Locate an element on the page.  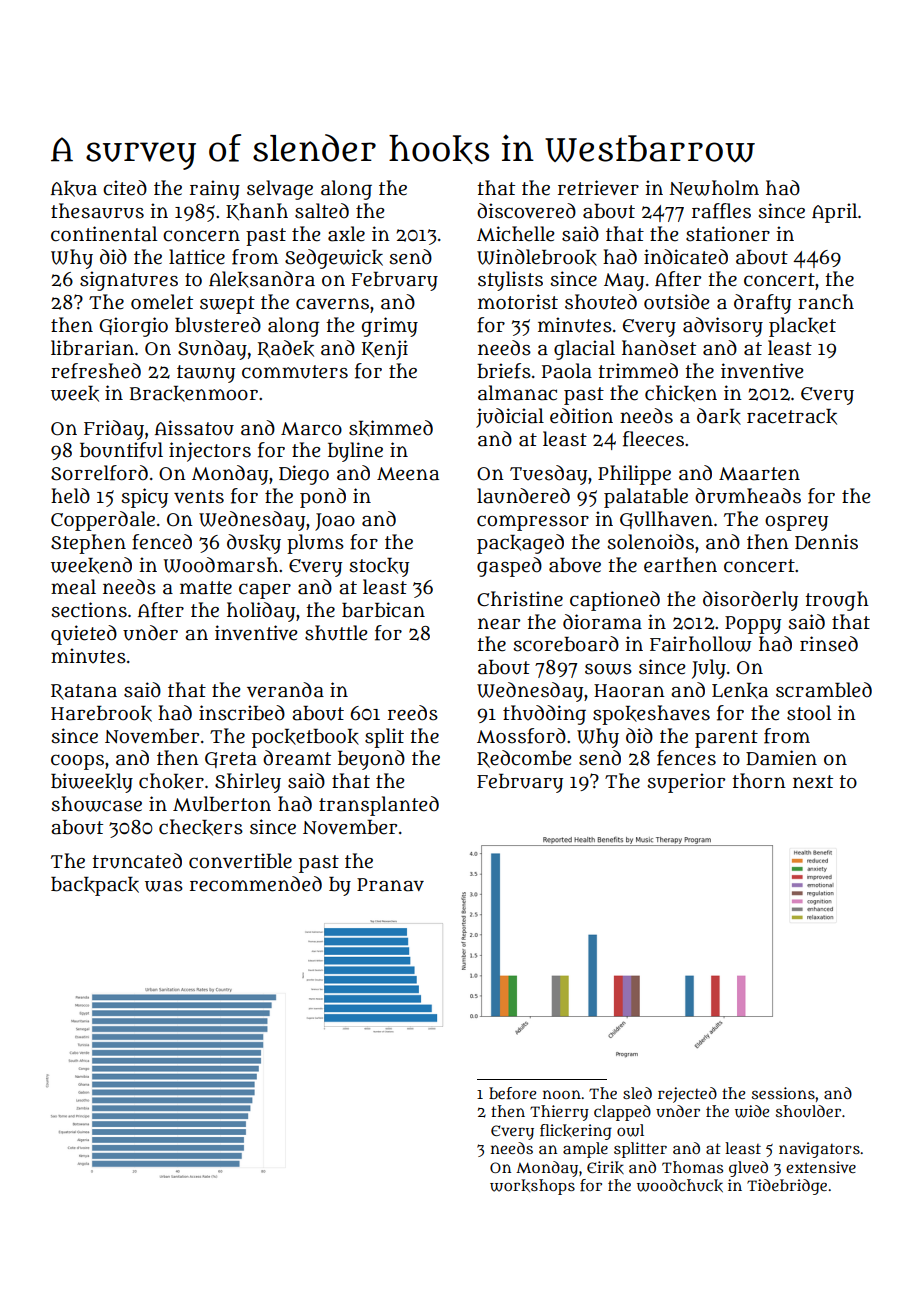
lattice is located at coordinates (197, 257).
